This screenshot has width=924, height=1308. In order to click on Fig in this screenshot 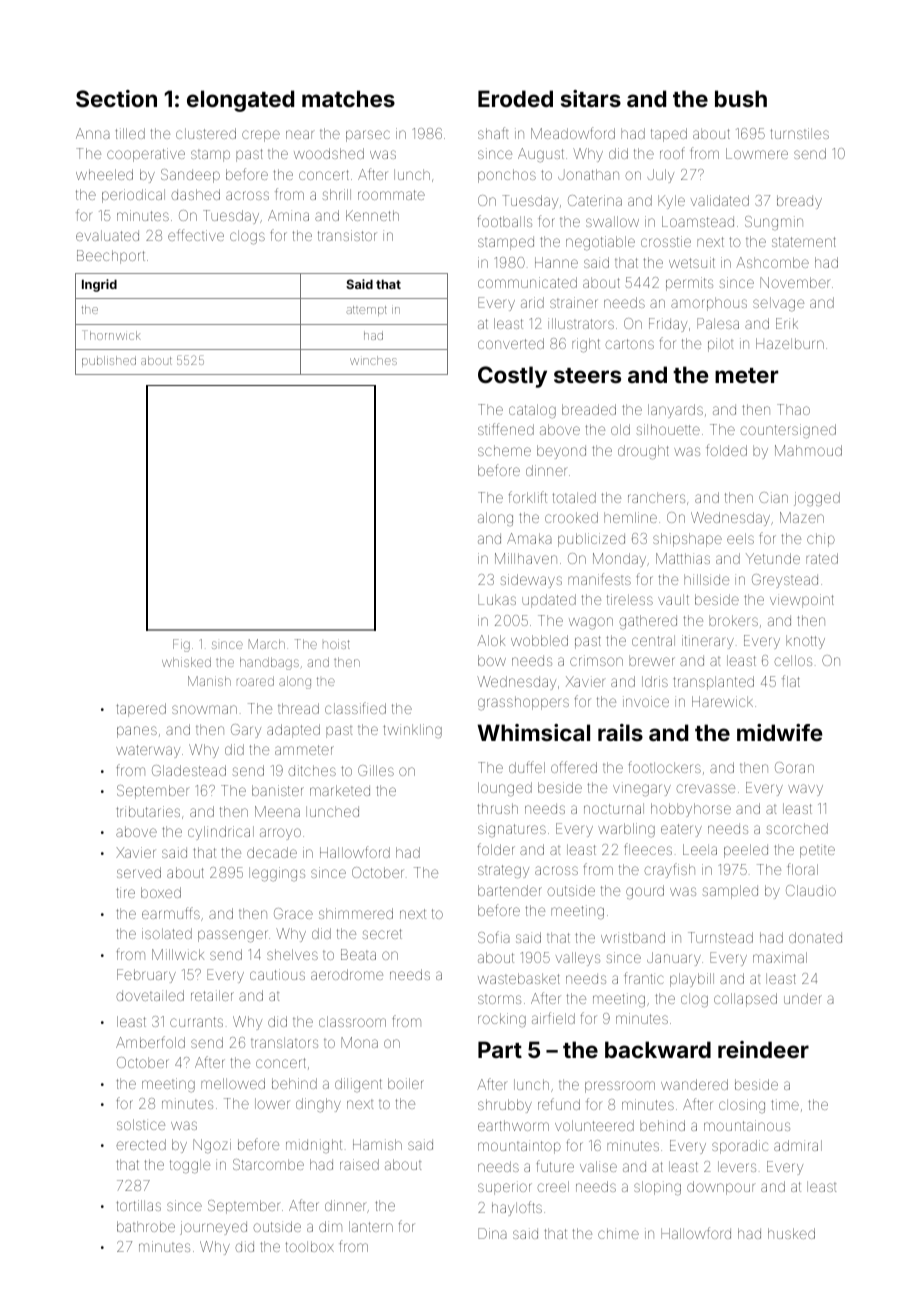, I will do `click(181, 645)`.
